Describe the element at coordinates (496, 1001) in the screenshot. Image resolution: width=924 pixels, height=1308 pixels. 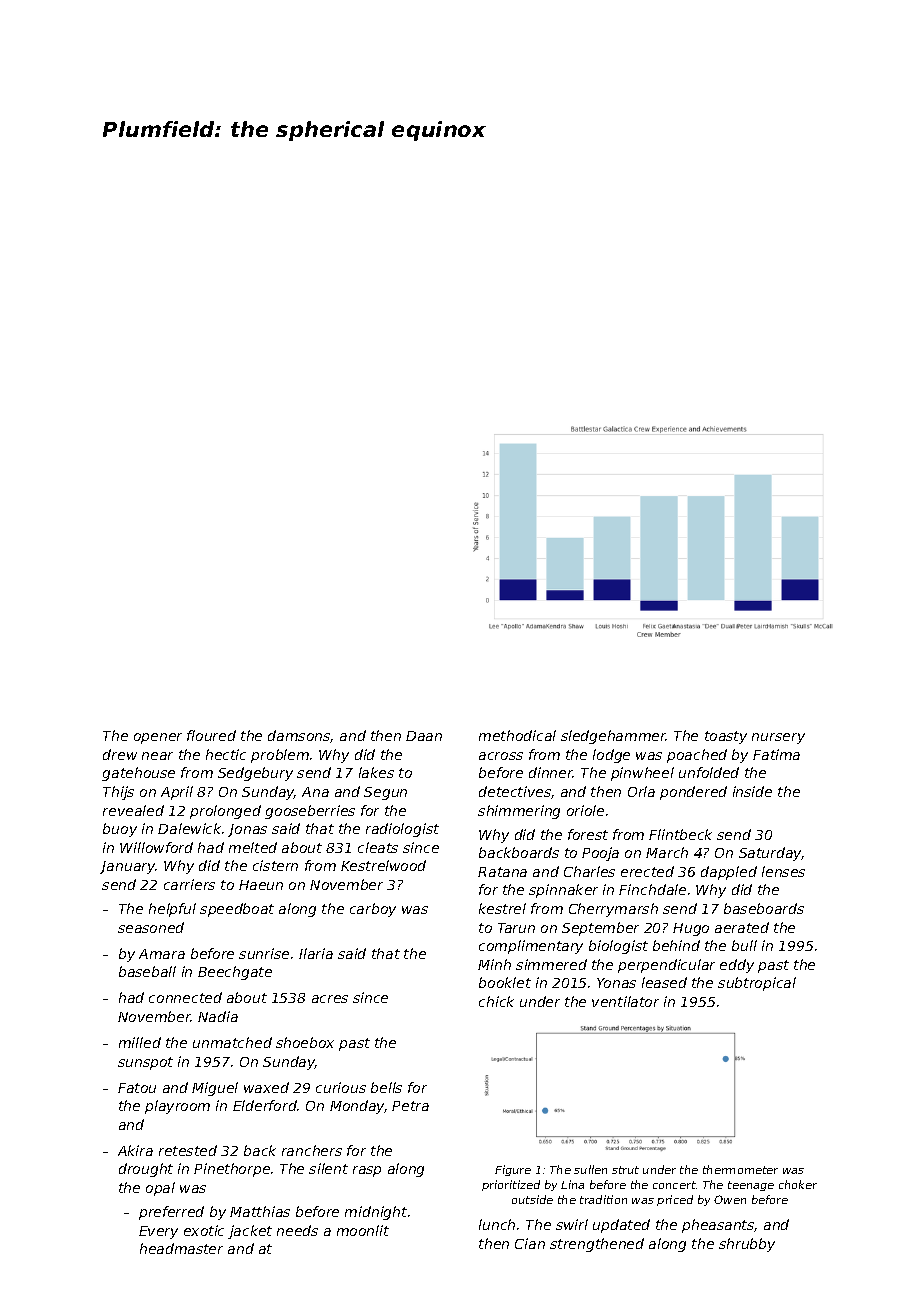
I see `chick` at that location.
